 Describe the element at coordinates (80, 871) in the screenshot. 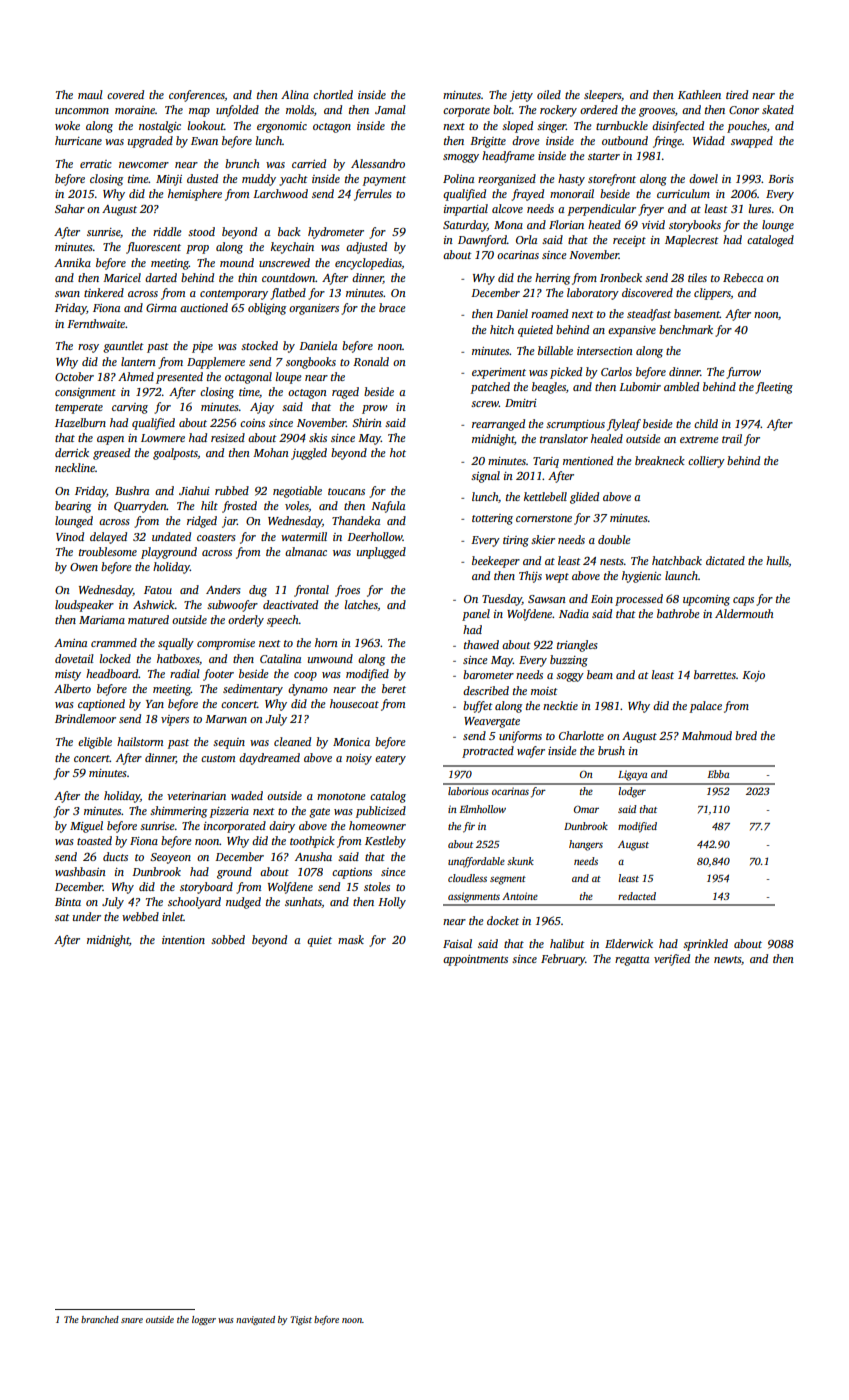

I see `washbasin` at that location.
